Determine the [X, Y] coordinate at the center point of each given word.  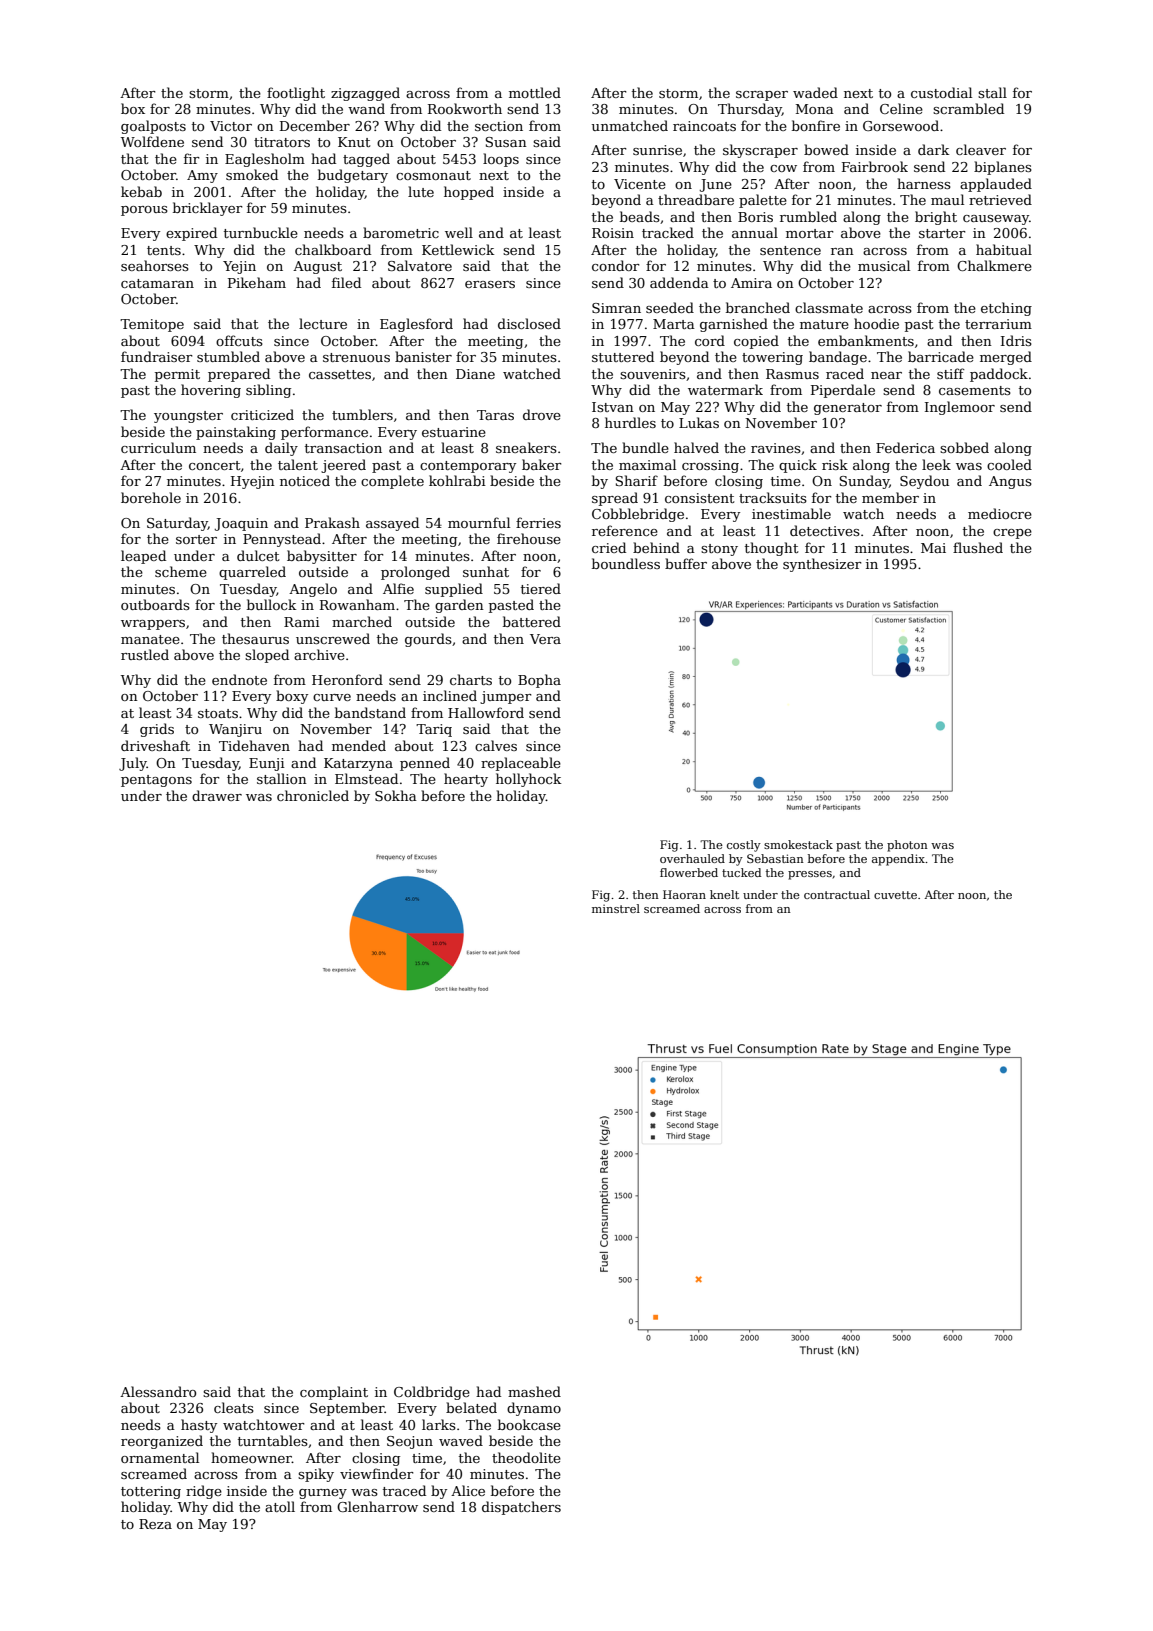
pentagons [156, 781]
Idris [1016, 340]
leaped [143, 557]
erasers [490, 284]
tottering [151, 1492]
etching [1006, 309]
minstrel [616, 908]
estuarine [454, 432]
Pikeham [257, 282]
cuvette [895, 895]
